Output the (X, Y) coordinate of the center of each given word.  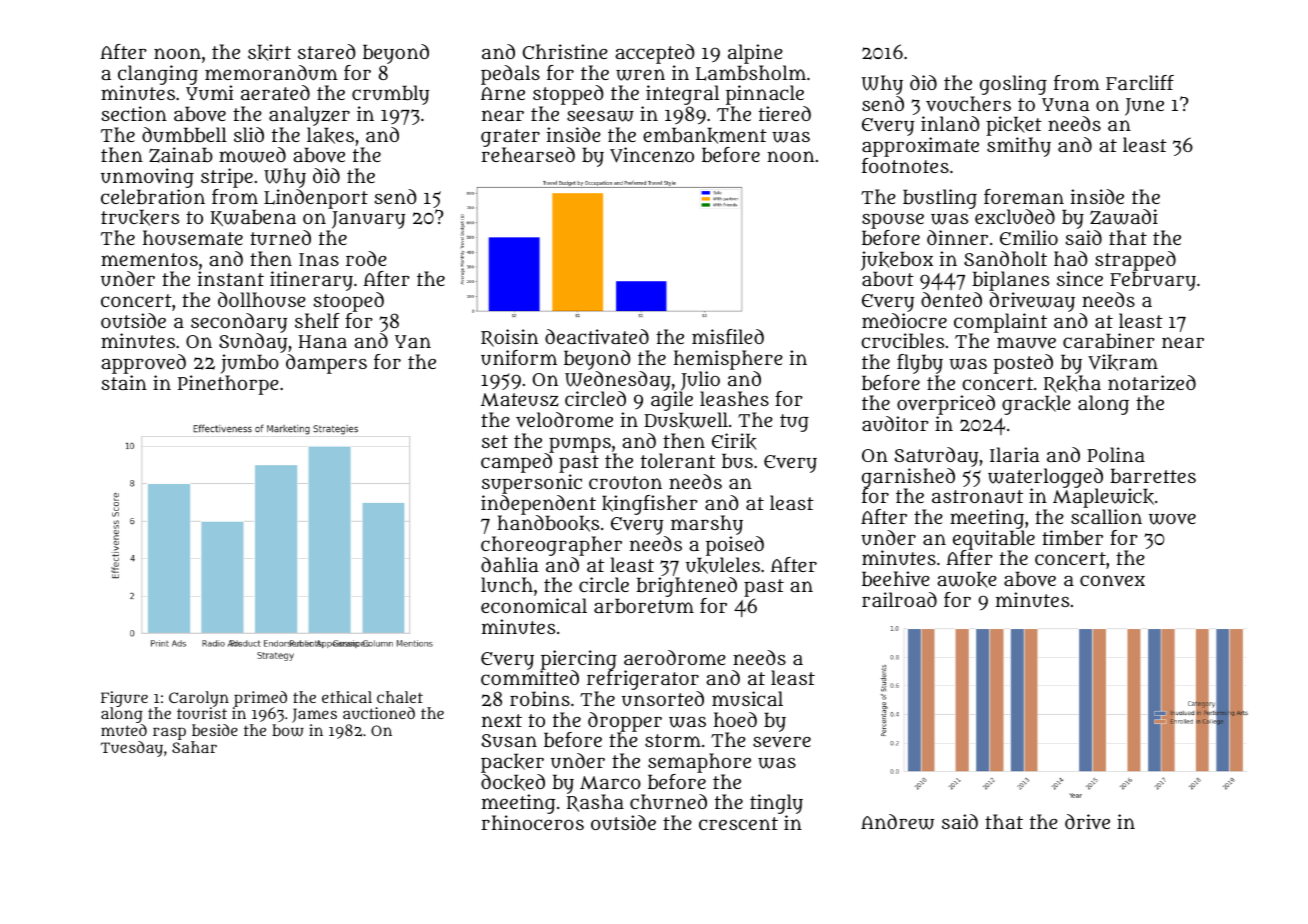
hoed (735, 719)
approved (143, 364)
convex (1112, 580)
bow (288, 730)
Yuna (1066, 104)
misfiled (728, 336)
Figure (124, 699)
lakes (330, 135)
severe (782, 742)
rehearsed (528, 154)
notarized (1152, 382)
